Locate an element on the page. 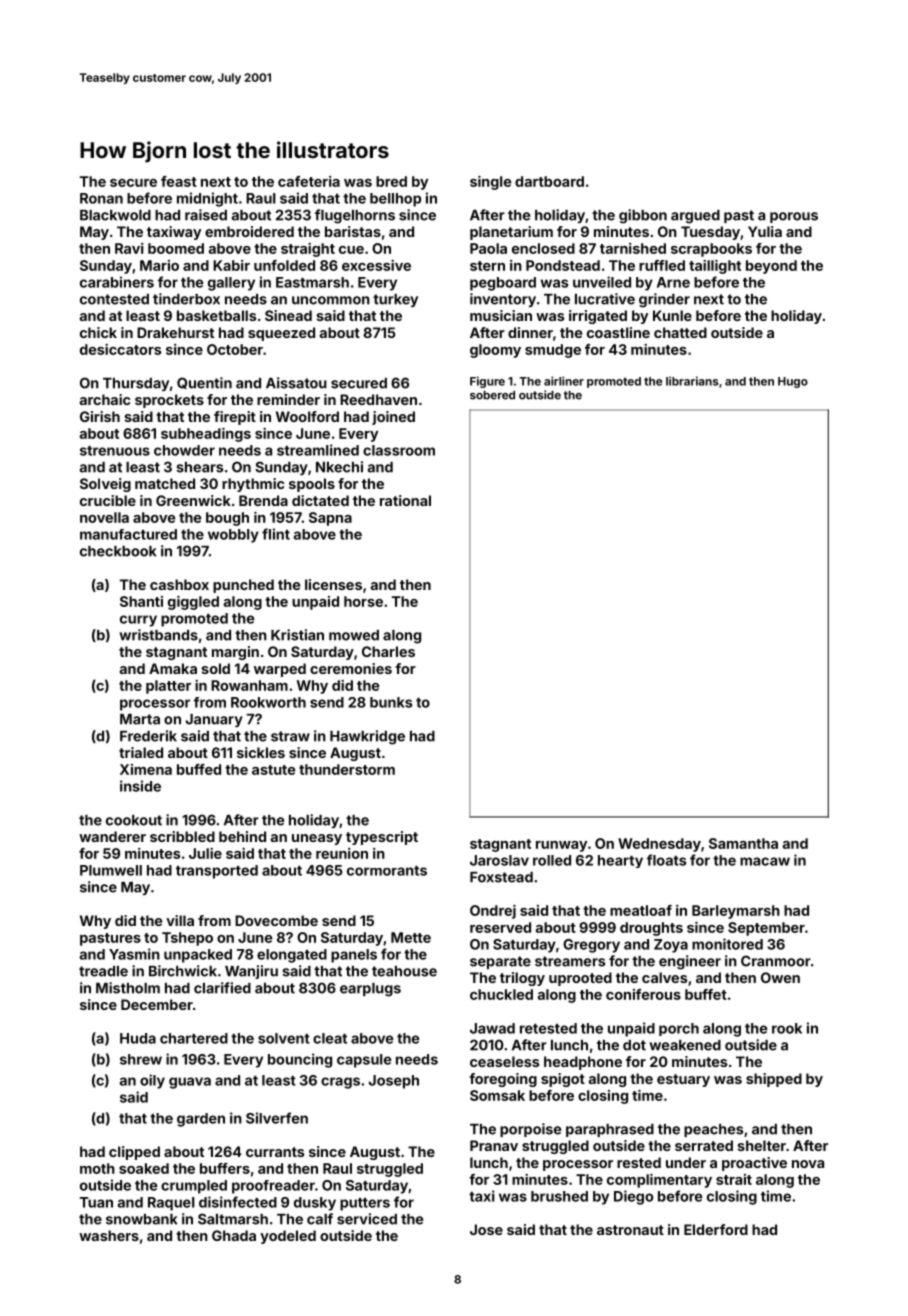 The height and width of the image is (1316, 908). feast is located at coordinates (179, 181).
